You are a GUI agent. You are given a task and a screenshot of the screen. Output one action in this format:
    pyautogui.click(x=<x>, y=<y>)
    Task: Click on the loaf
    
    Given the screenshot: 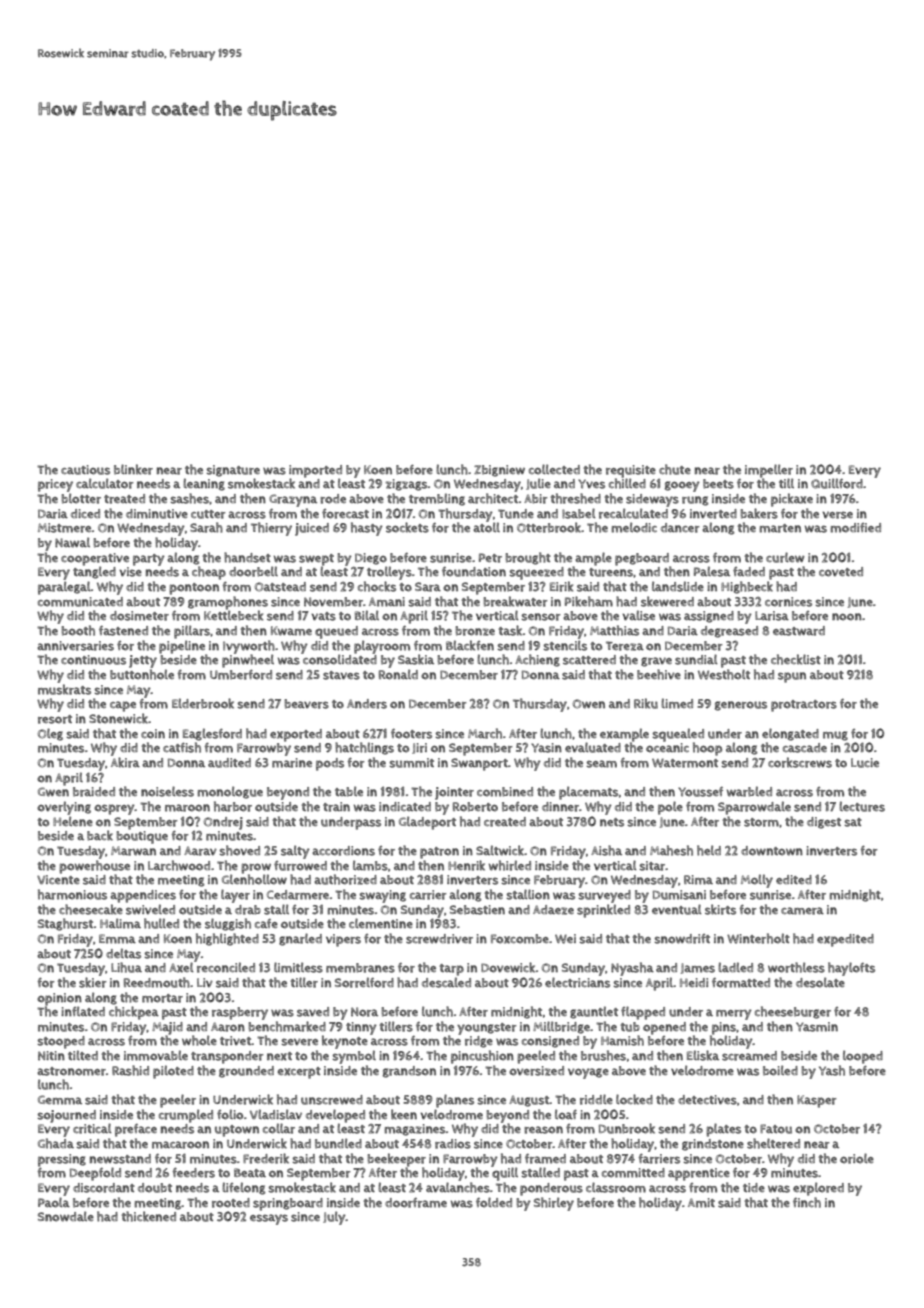 What is the action you would take?
    pyautogui.click(x=566, y=1114)
